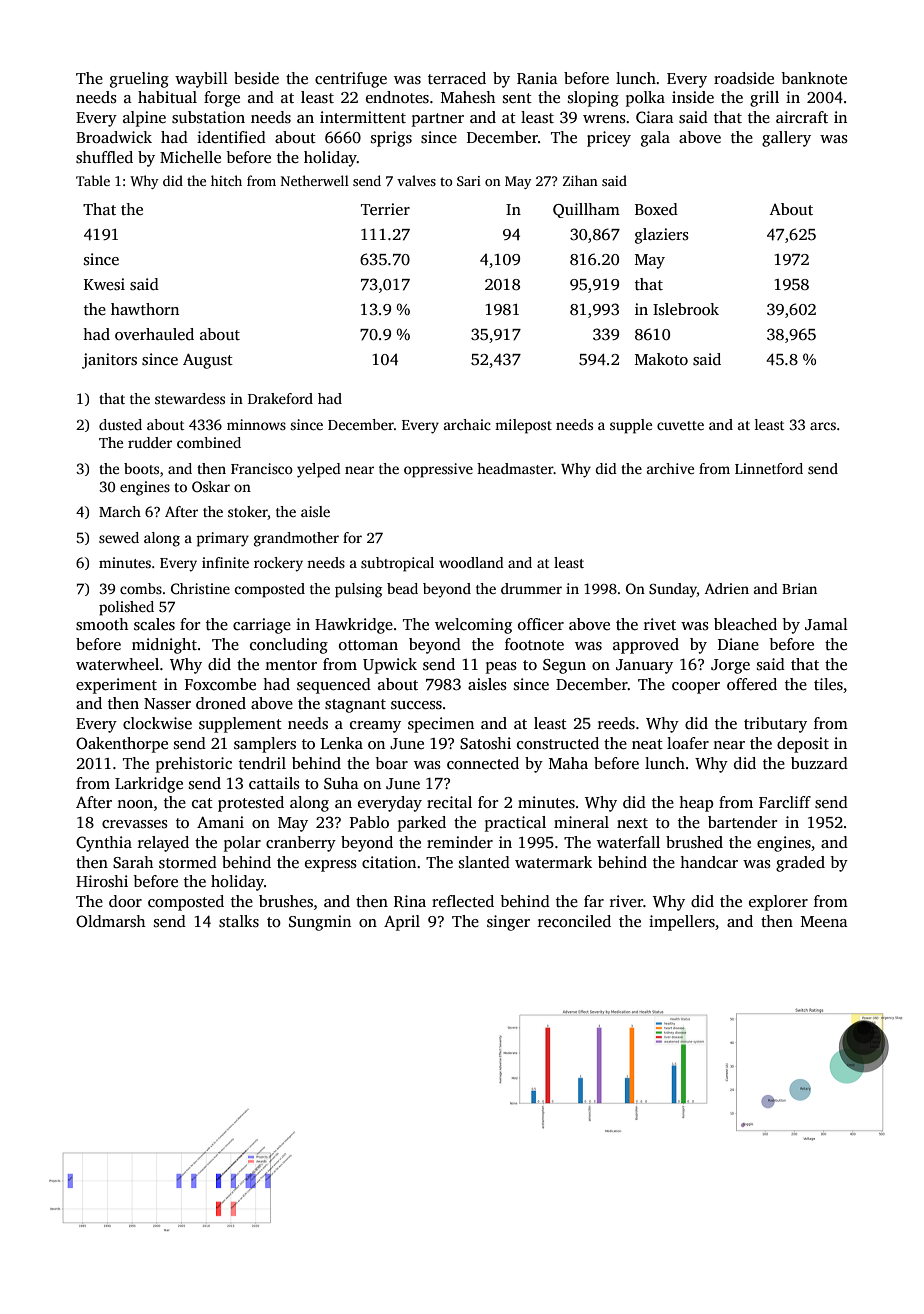  Describe the element at coordinates (693, 97) in the image. I see `inside` at that location.
